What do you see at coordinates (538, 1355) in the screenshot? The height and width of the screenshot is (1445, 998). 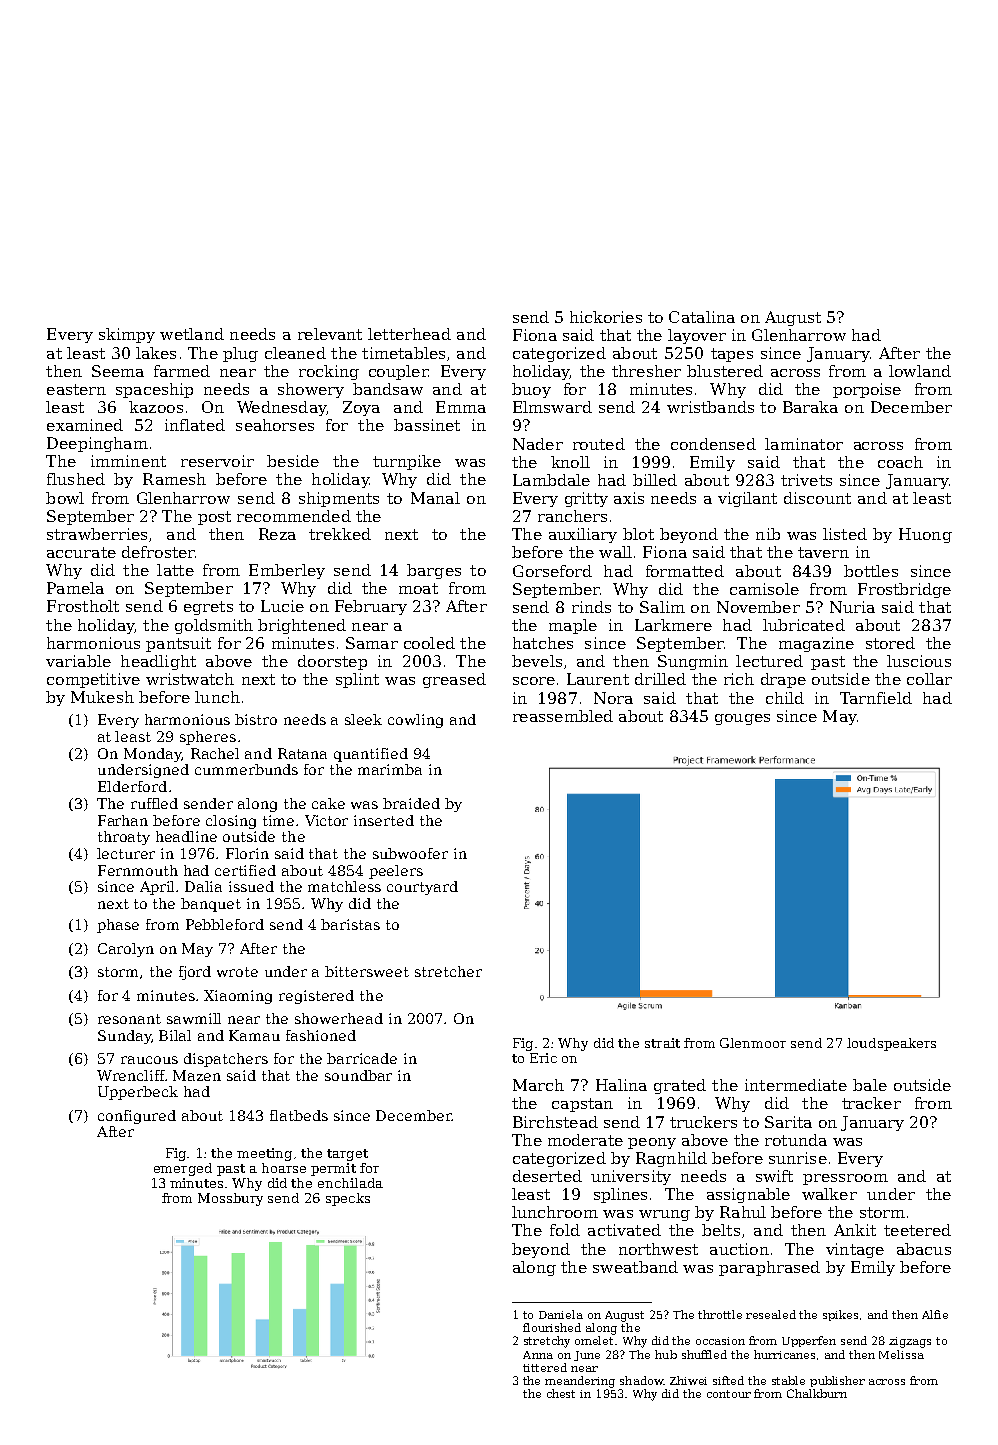 I see `Anna` at bounding box center [538, 1355].
